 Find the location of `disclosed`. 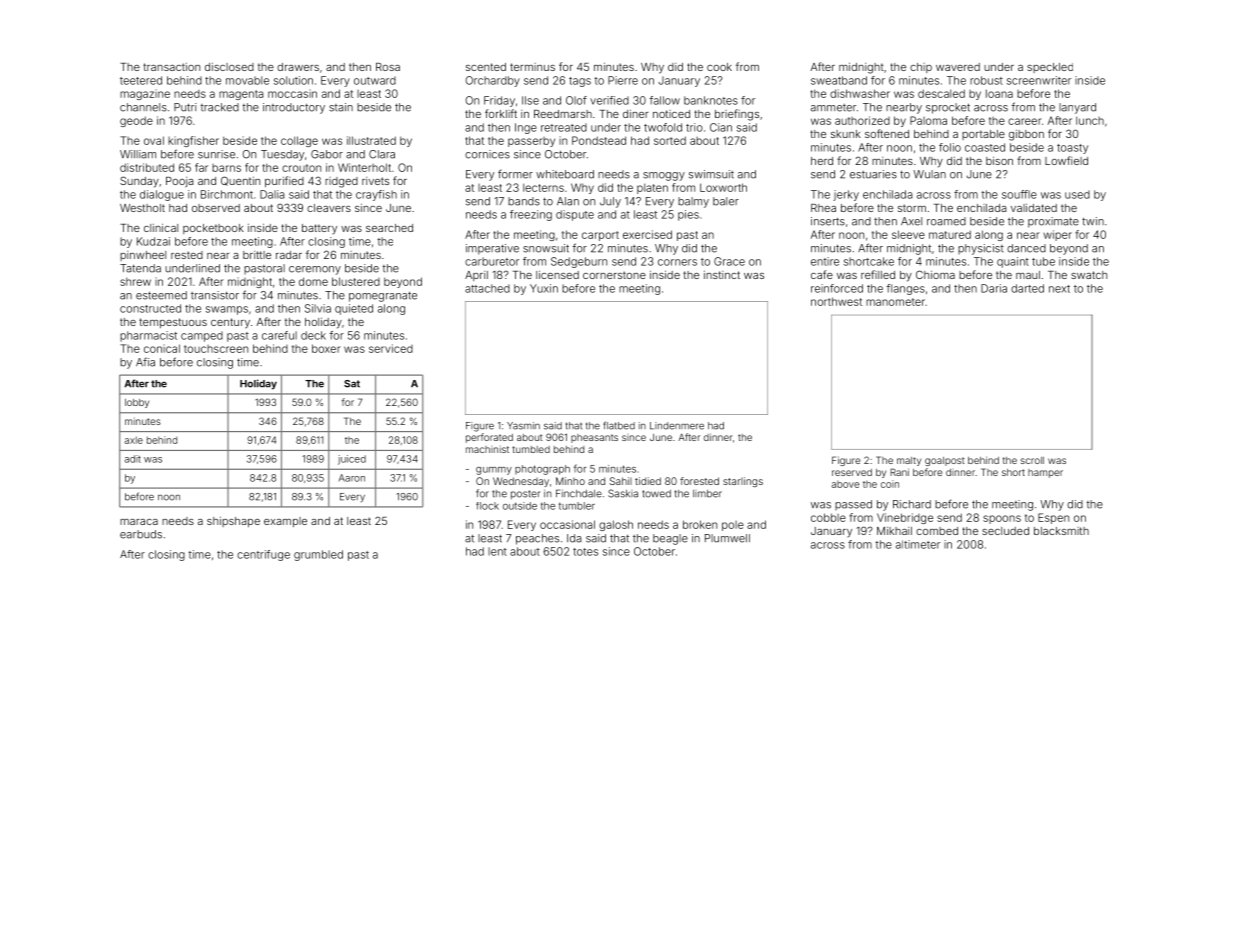

disclosed is located at coordinates (229, 67).
